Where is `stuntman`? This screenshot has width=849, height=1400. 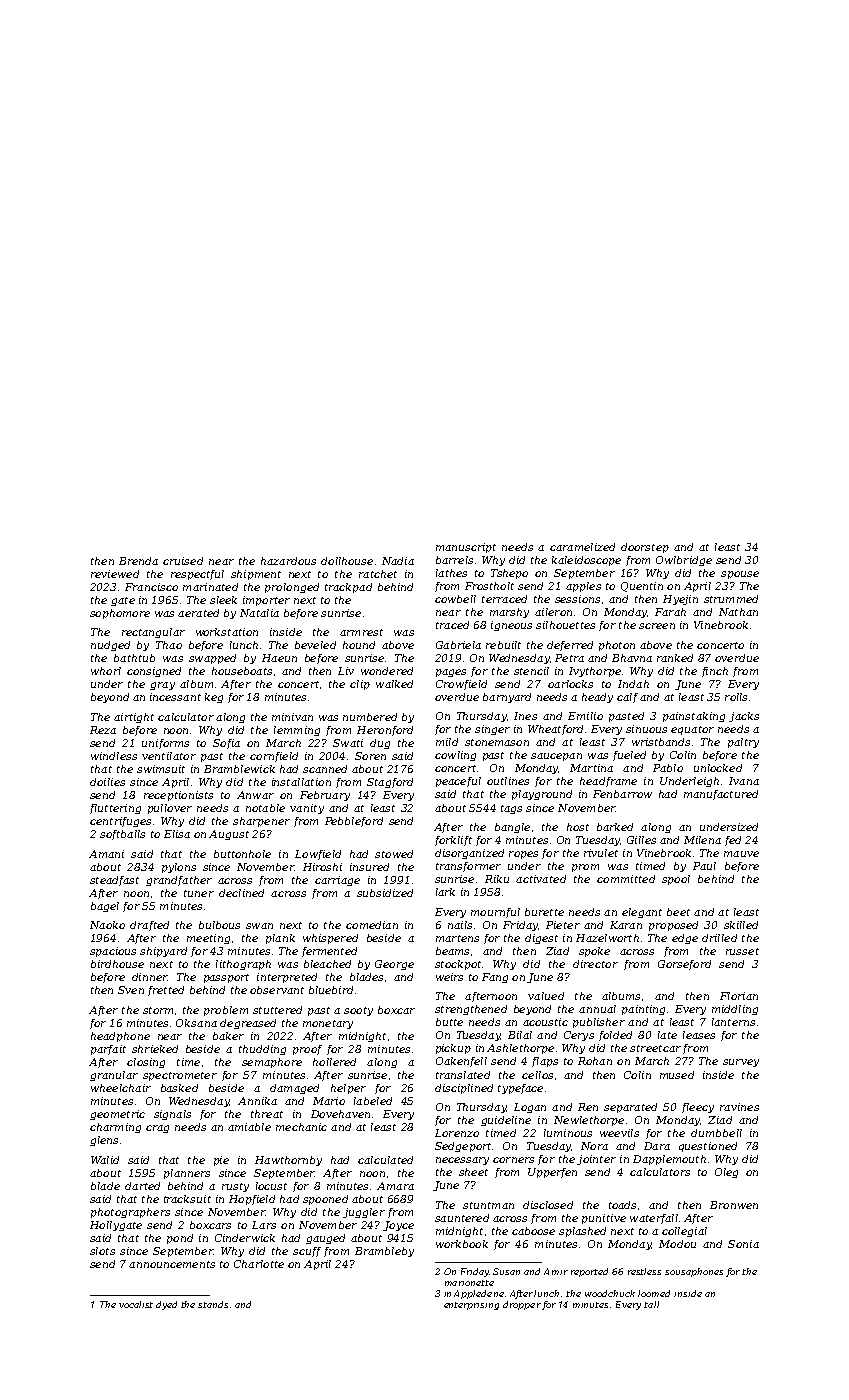 stuntman is located at coordinates (488, 1205).
